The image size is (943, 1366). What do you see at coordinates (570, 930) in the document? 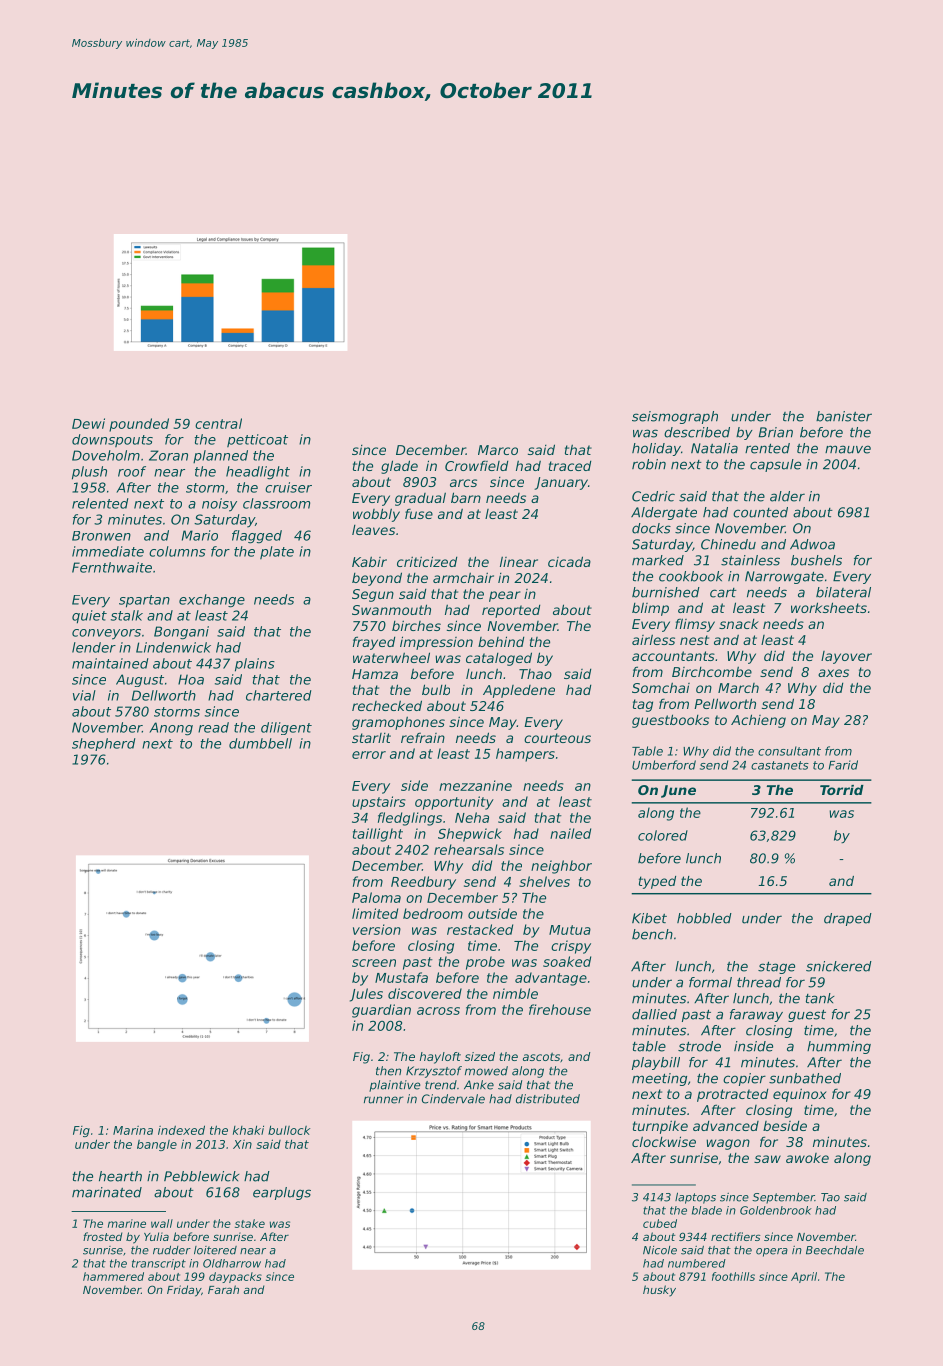
I see `Mutua` at bounding box center [570, 930].
